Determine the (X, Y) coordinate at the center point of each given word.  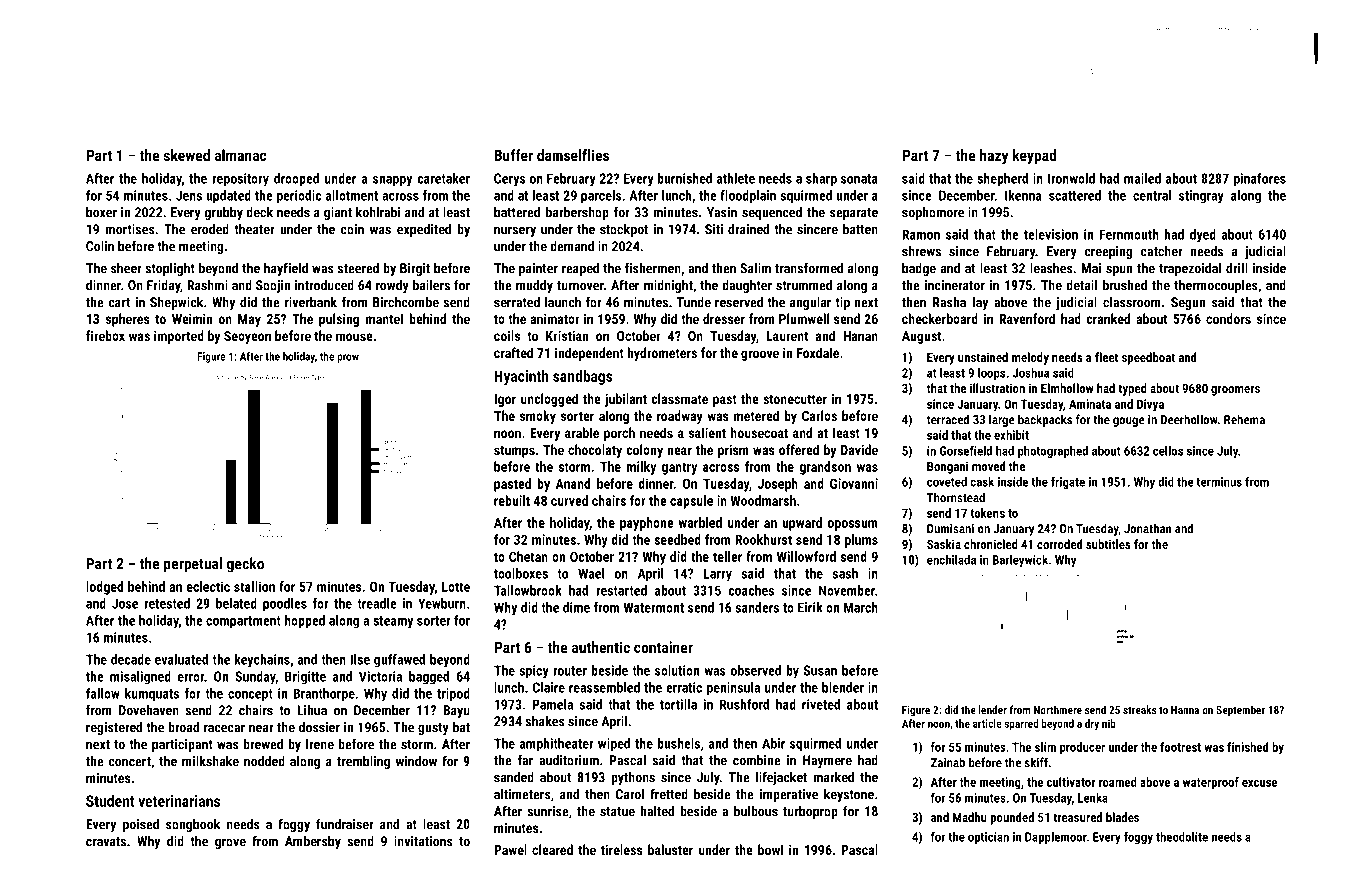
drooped (296, 180)
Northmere (1058, 709)
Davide (859, 449)
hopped (305, 622)
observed (756, 670)
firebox (105, 335)
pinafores (1260, 179)
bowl (770, 849)
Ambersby (313, 842)
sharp (821, 179)
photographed (1053, 452)
